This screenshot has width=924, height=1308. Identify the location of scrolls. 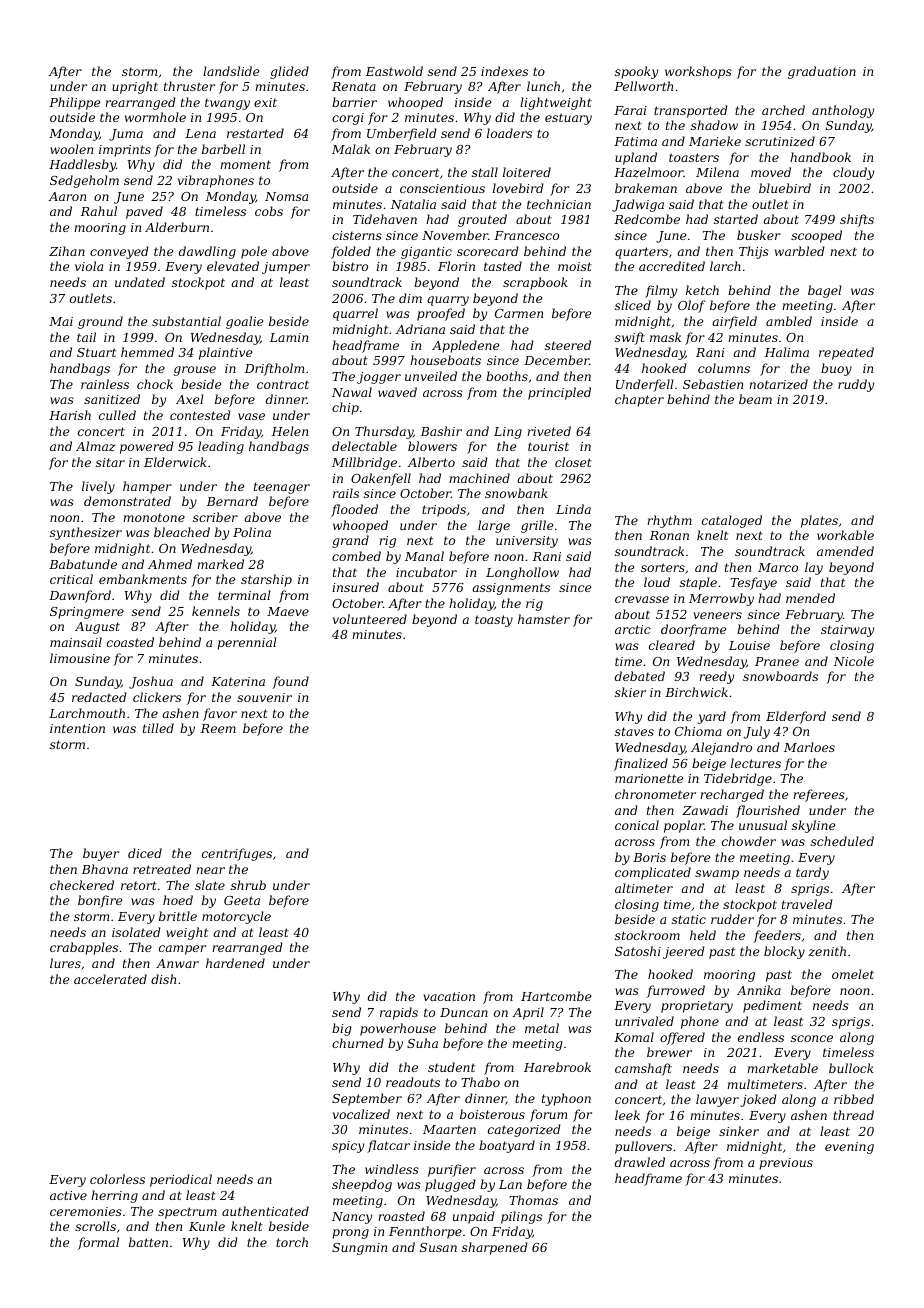
(95, 1226).
